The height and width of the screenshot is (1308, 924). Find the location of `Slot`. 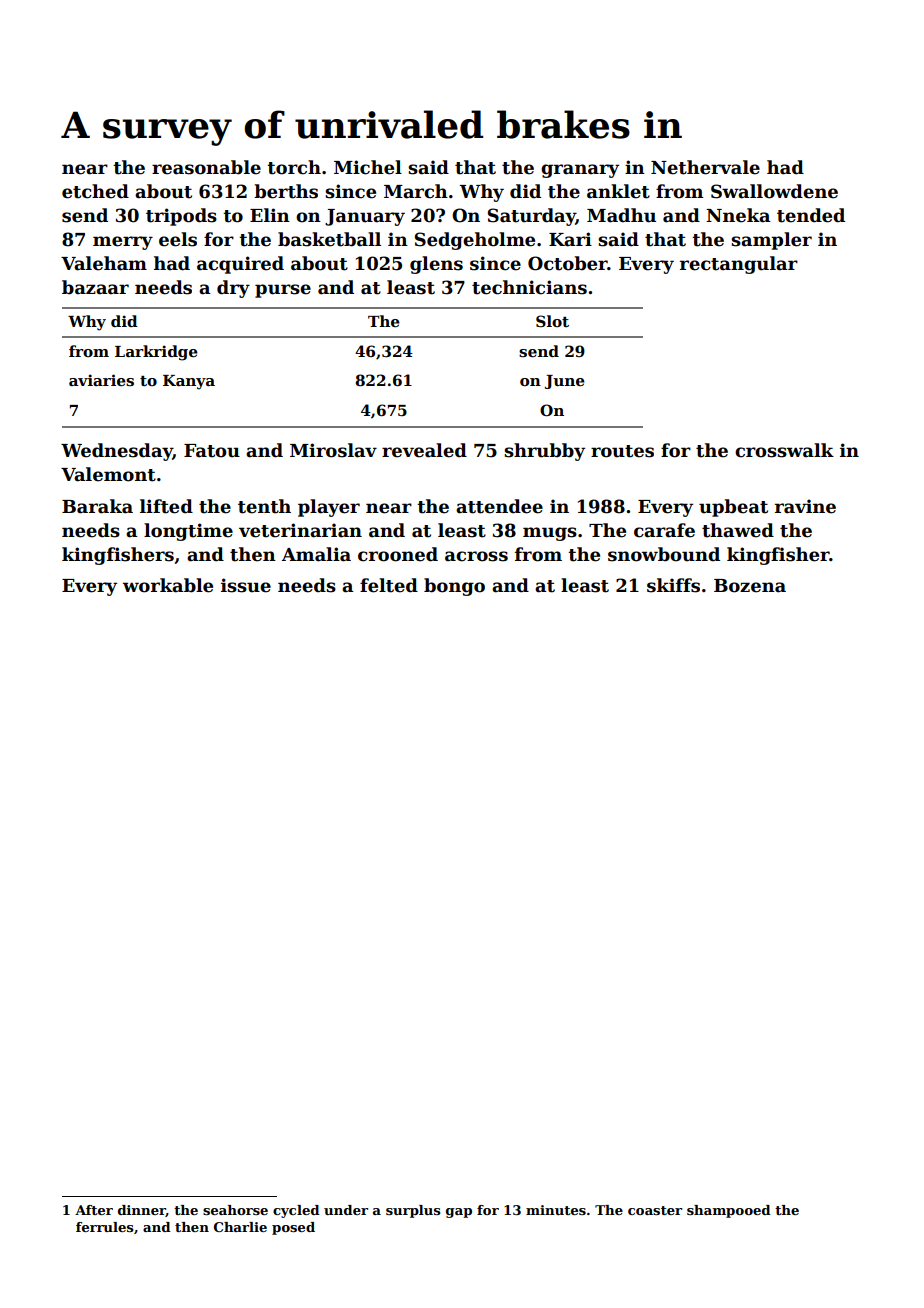

Slot is located at coordinates (552, 321).
